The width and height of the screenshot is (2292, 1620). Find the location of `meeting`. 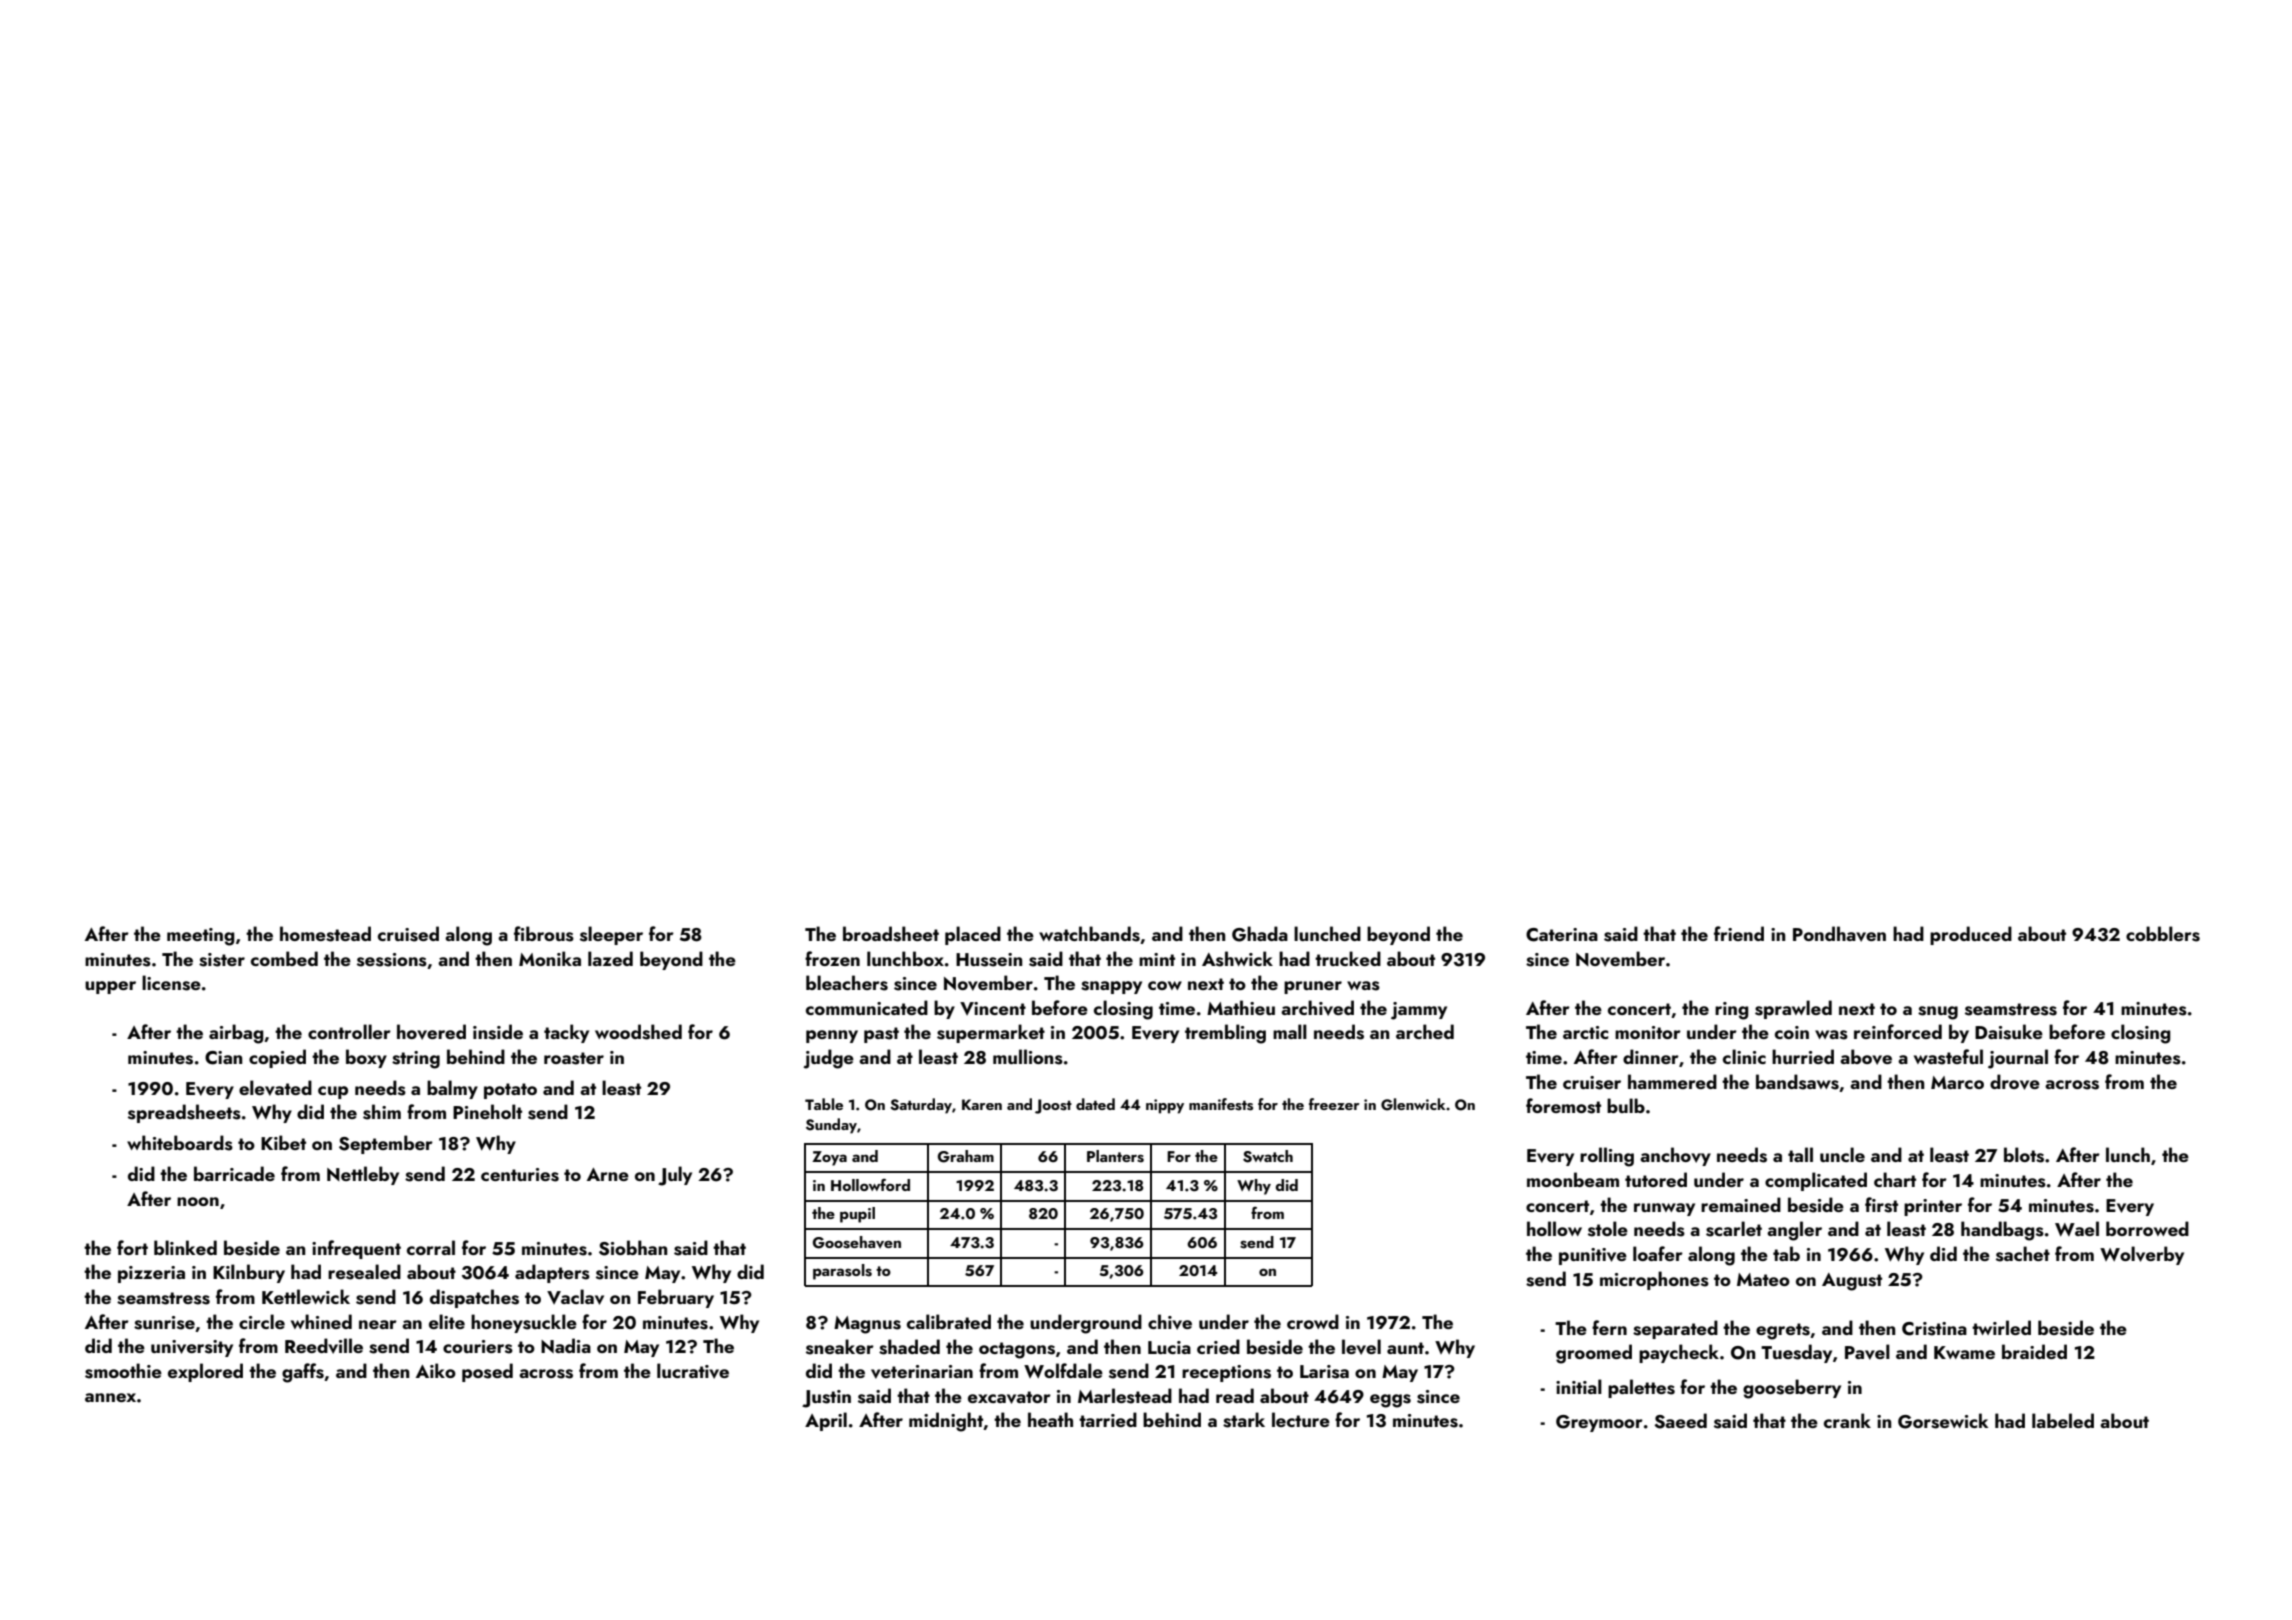

meeting is located at coordinates (201, 937).
